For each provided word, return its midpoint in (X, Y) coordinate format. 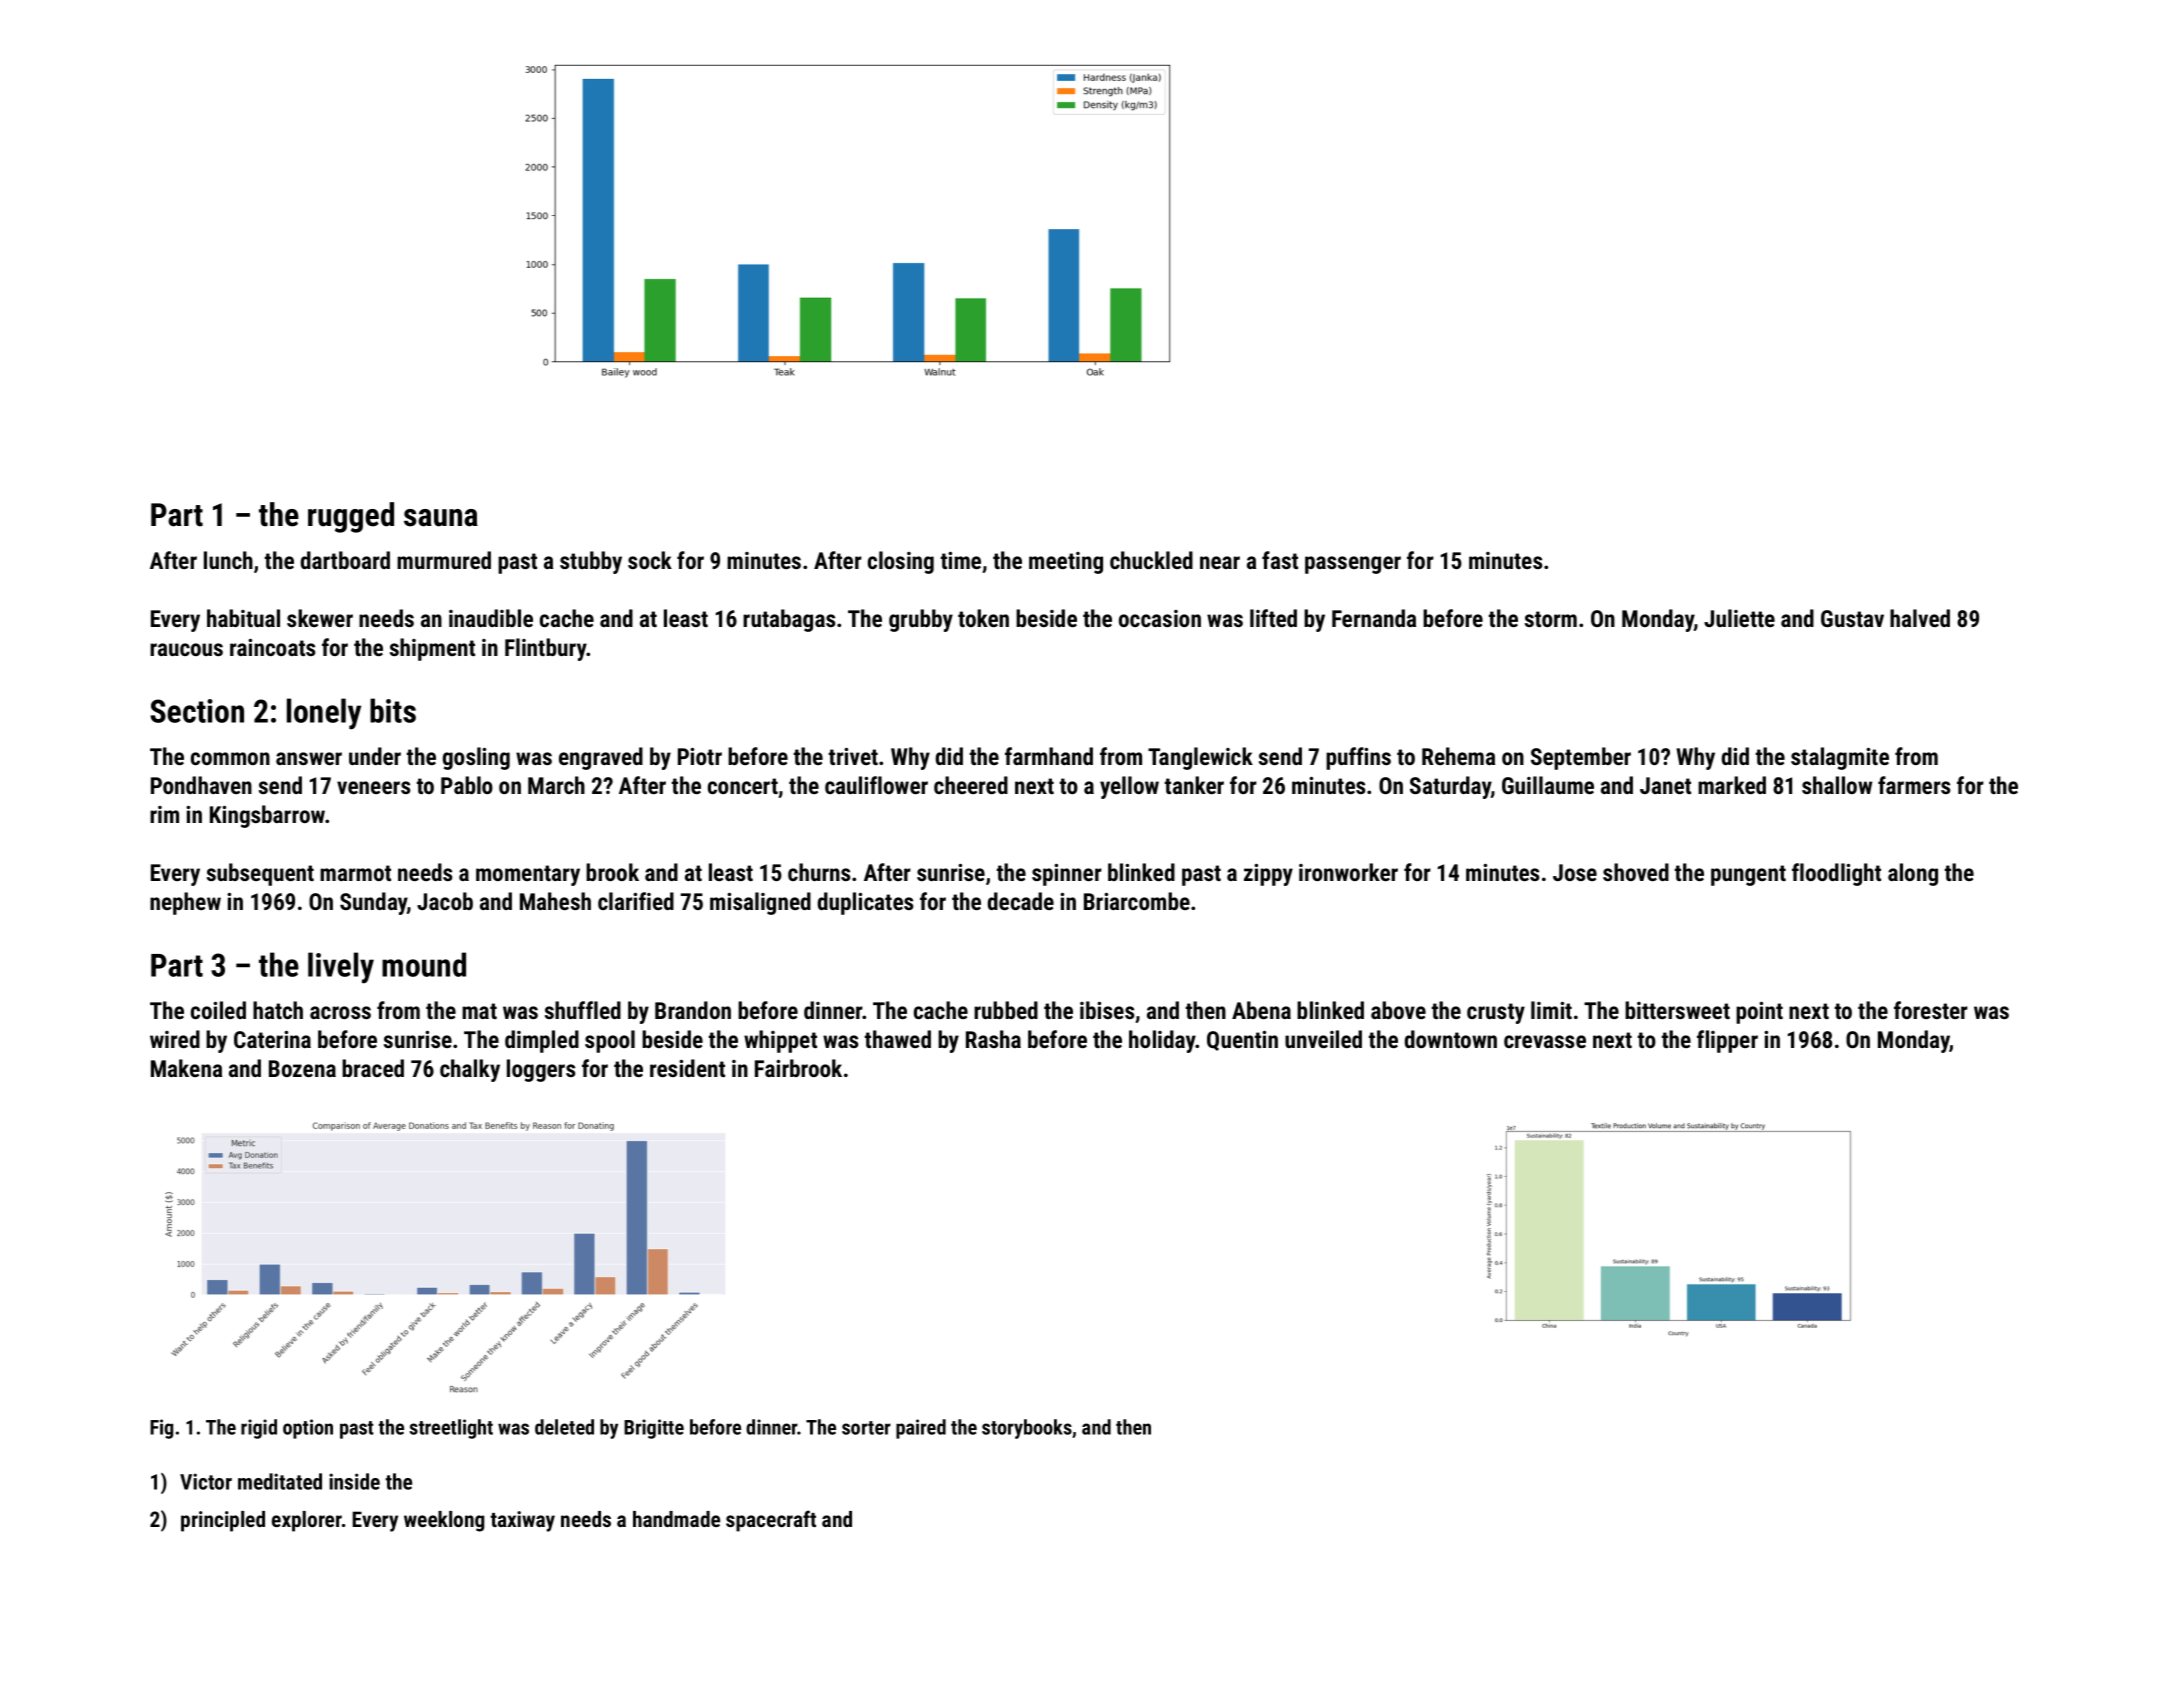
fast (1280, 560)
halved (1920, 618)
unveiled (1323, 1039)
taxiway (522, 1521)
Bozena (302, 1068)
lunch (228, 560)
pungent (1748, 875)
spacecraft (771, 1521)
